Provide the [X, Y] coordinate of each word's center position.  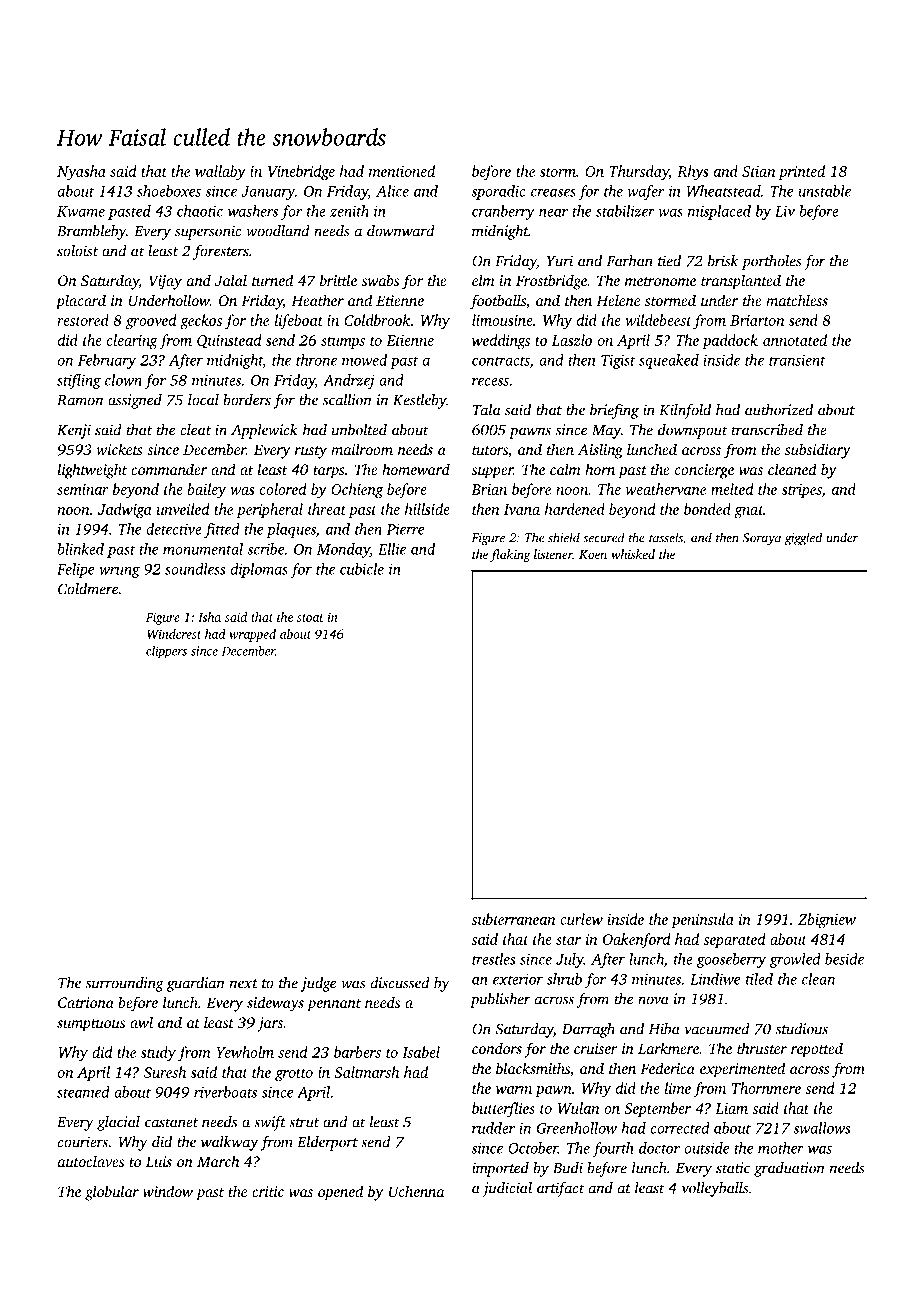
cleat [195, 430]
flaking [510, 555]
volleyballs [715, 1189]
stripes [802, 491]
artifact [561, 1189]
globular [112, 1193]
